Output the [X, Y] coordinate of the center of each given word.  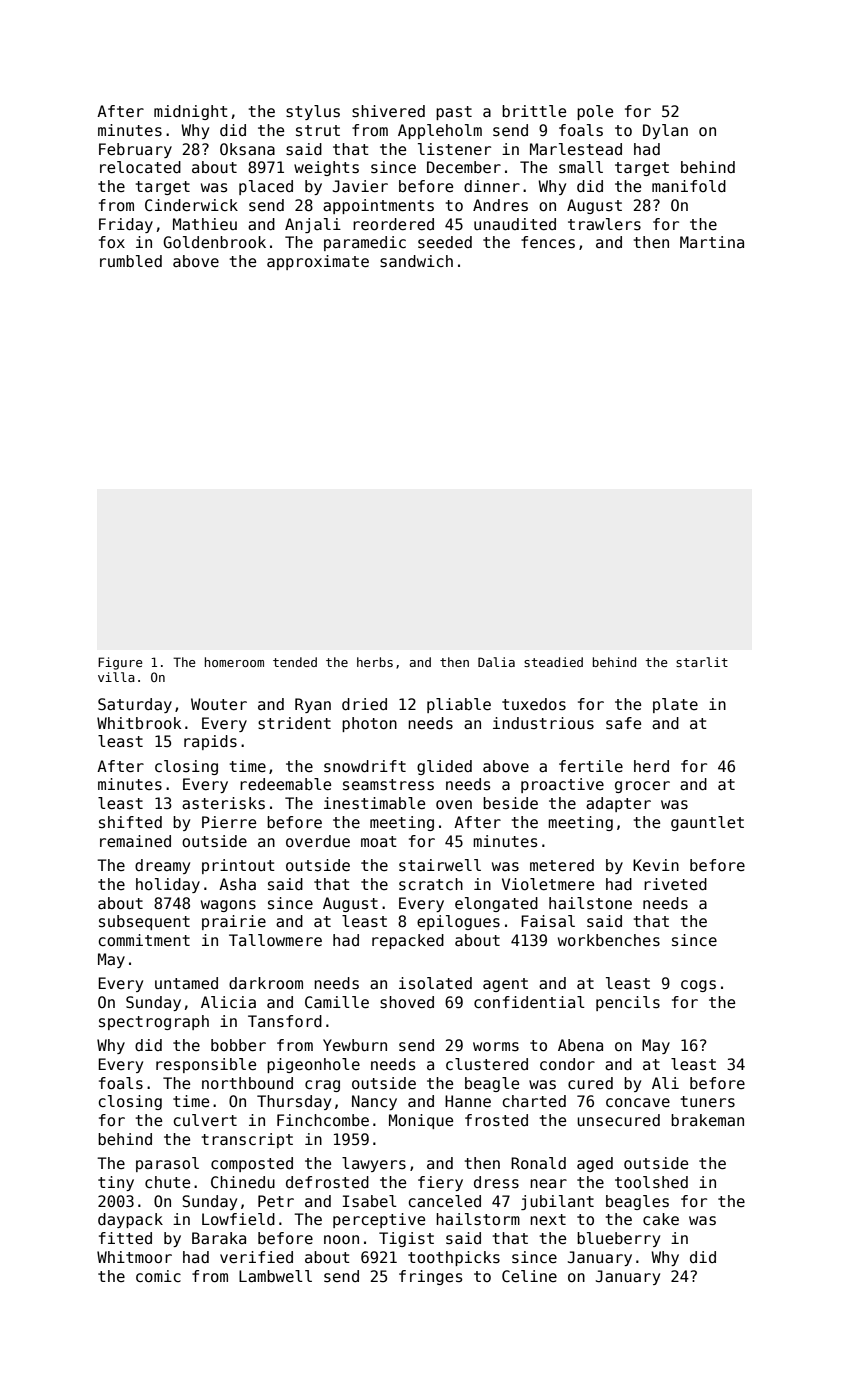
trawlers [604, 224]
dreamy [162, 866]
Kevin [656, 865]
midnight [191, 112]
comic [158, 1276]
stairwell [440, 865]
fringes [431, 1277]
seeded [445, 242]
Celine [529, 1276]
